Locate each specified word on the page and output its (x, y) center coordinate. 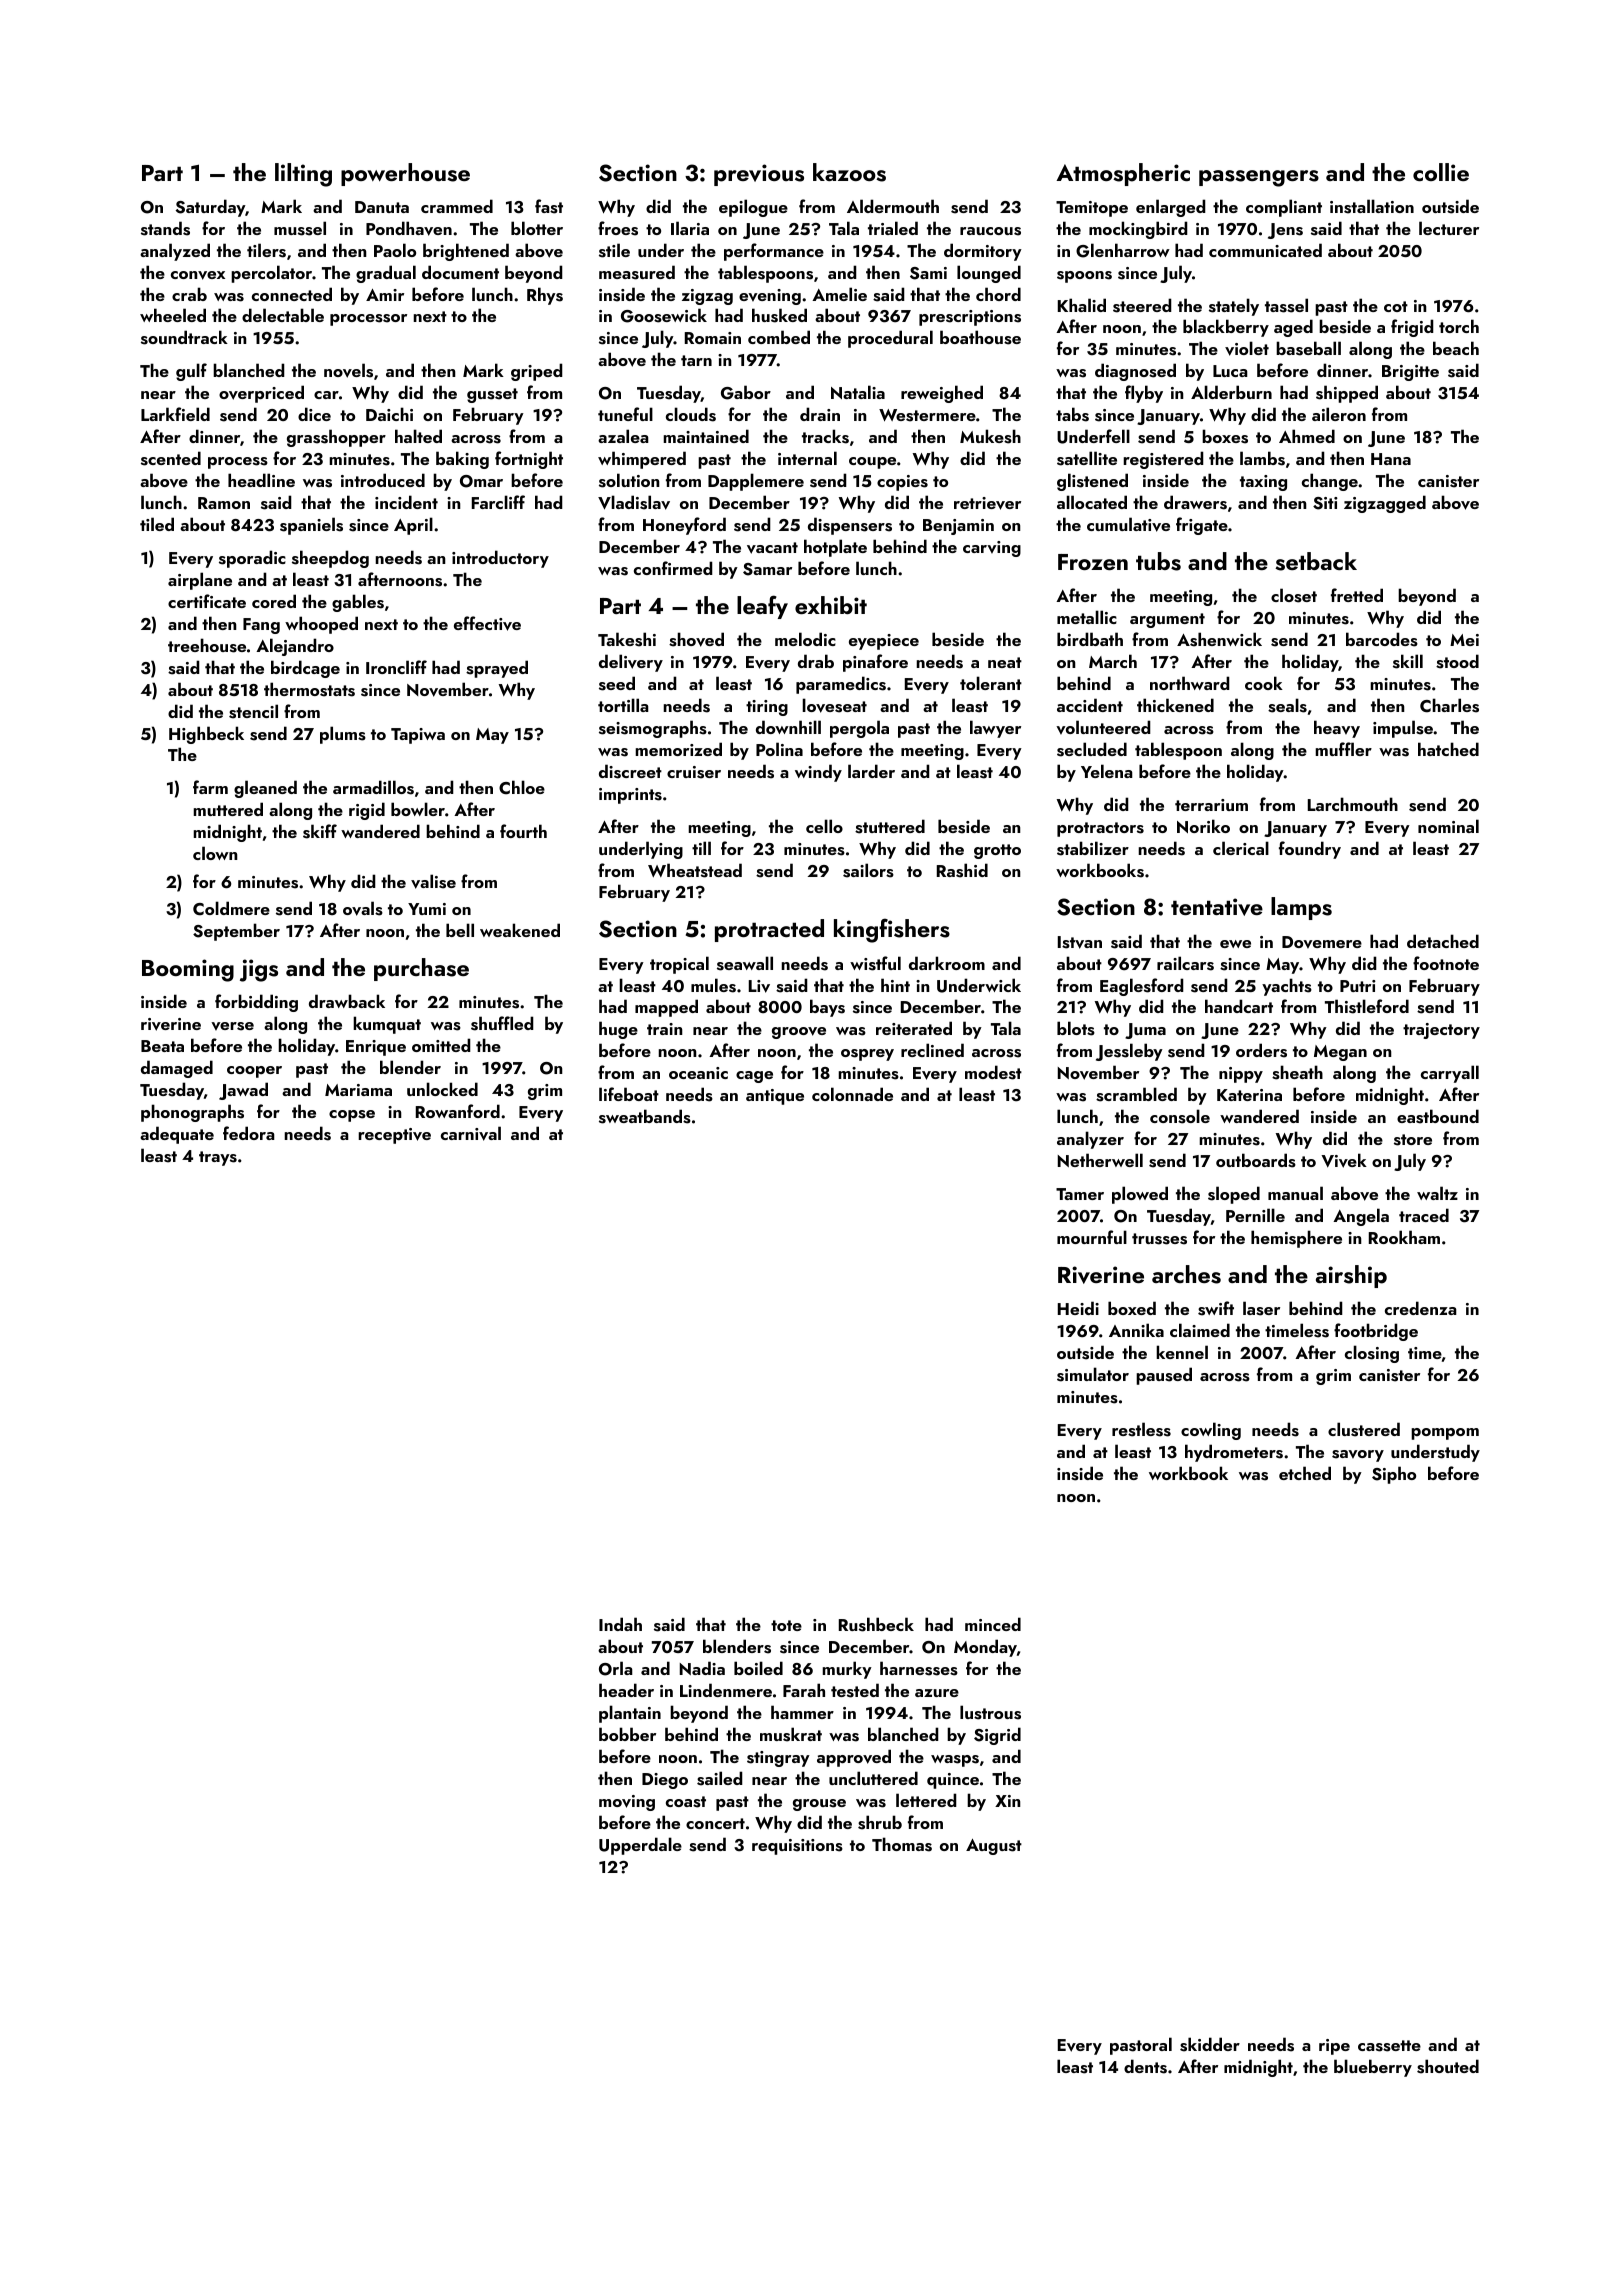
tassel (1286, 305)
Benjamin (958, 527)
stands (165, 228)
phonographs (192, 1113)
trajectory (1441, 1031)
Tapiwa (418, 736)
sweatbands (645, 1116)
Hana (1391, 459)
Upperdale (640, 1846)
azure (937, 1693)
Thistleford (1367, 1006)
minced (993, 1624)
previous (759, 175)
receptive (394, 1136)
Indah (620, 1624)
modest (993, 1072)
